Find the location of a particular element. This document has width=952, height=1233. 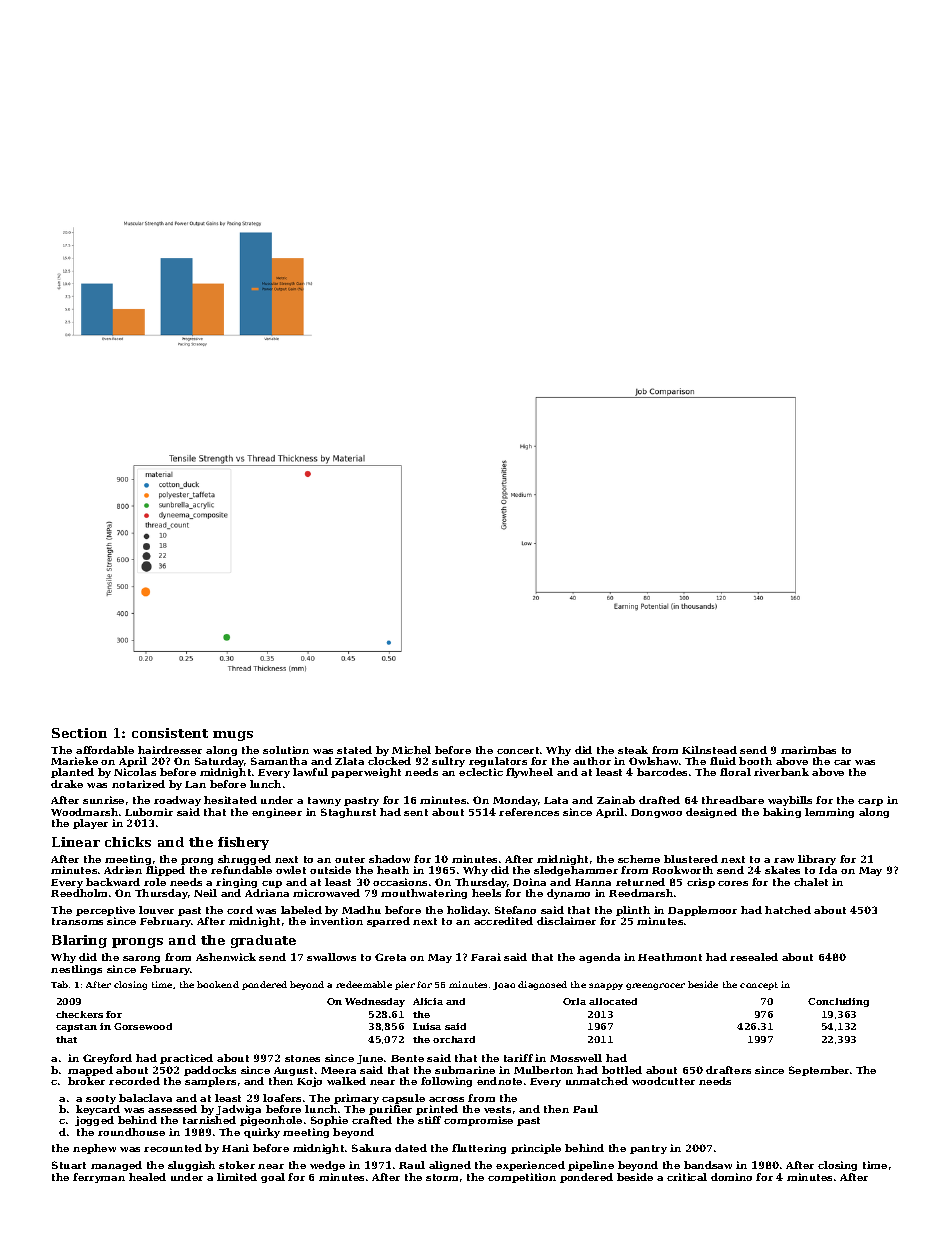

Section is located at coordinates (79, 733).
